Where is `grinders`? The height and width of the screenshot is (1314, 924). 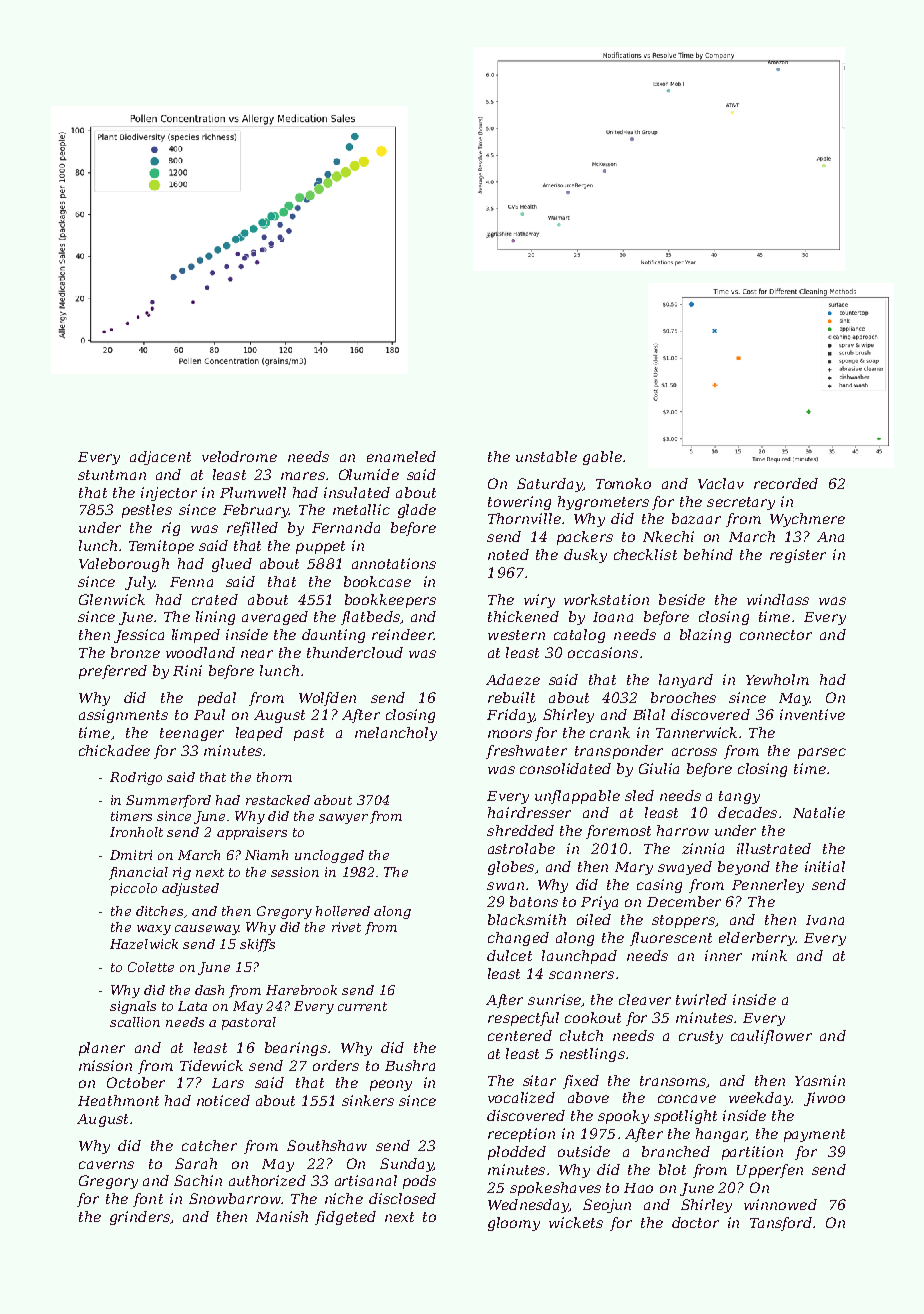 grinders is located at coordinates (140, 1218).
